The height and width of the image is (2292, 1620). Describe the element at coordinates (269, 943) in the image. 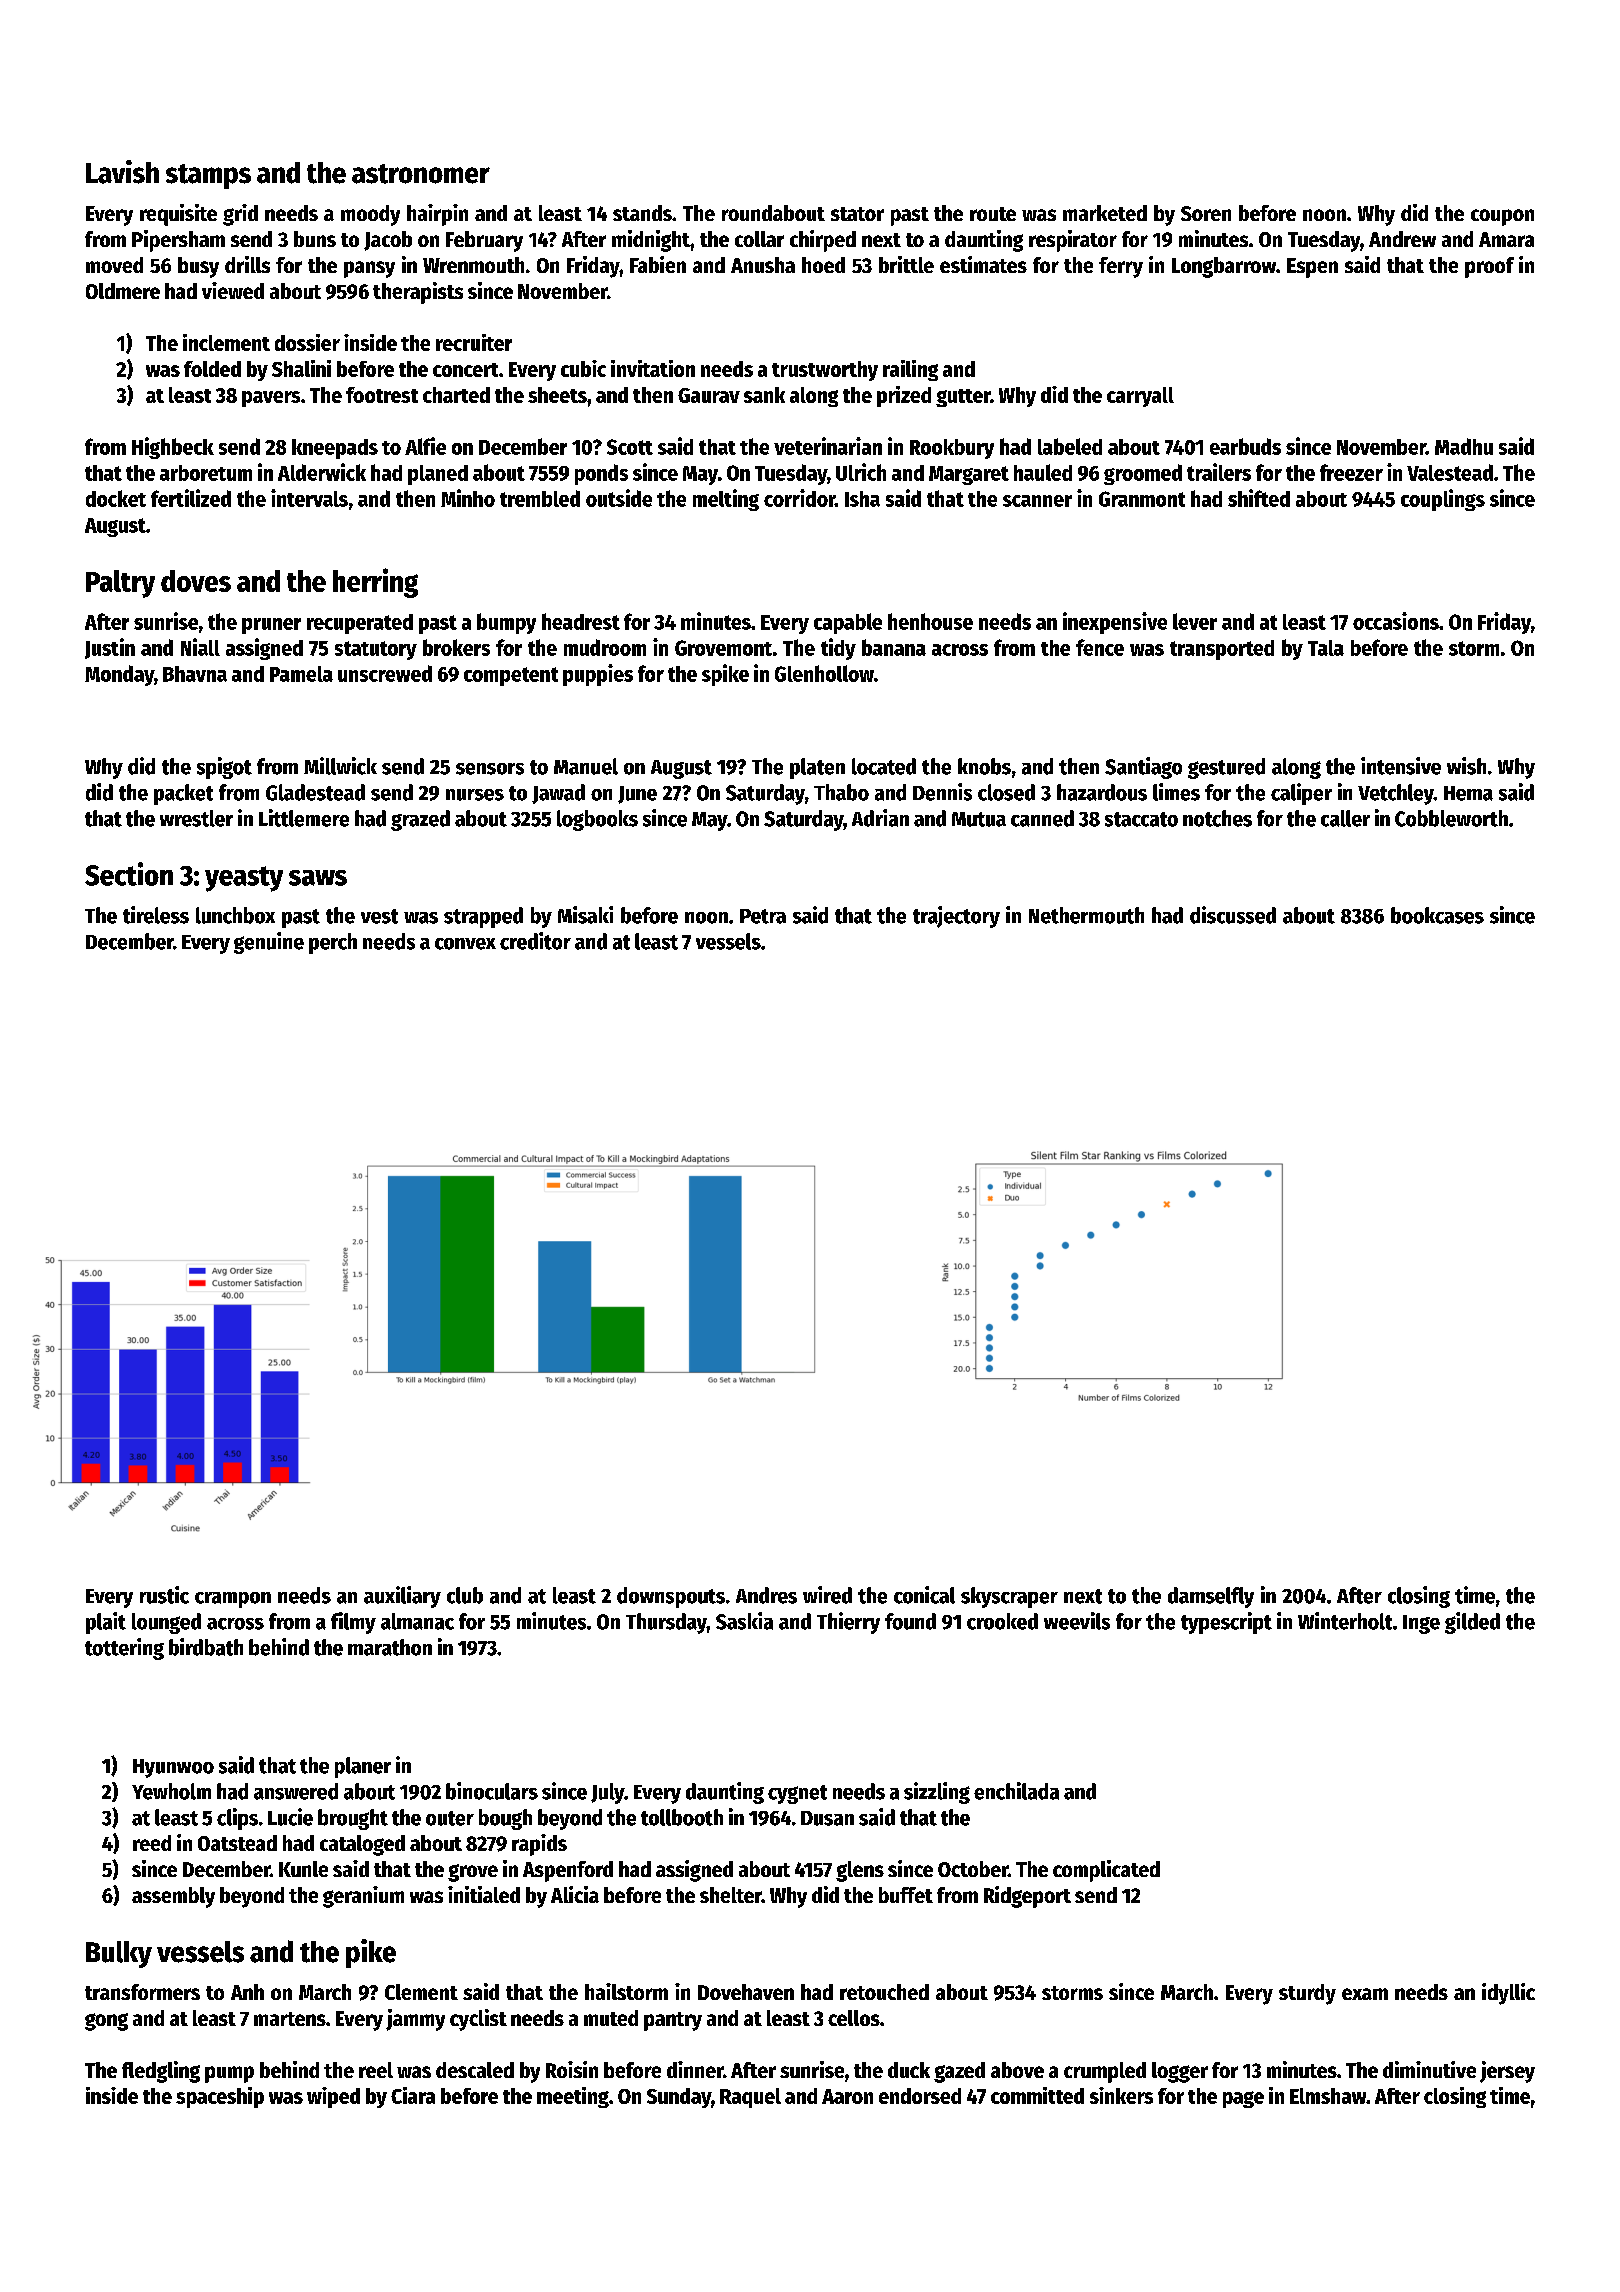

I see `genuine` at that location.
